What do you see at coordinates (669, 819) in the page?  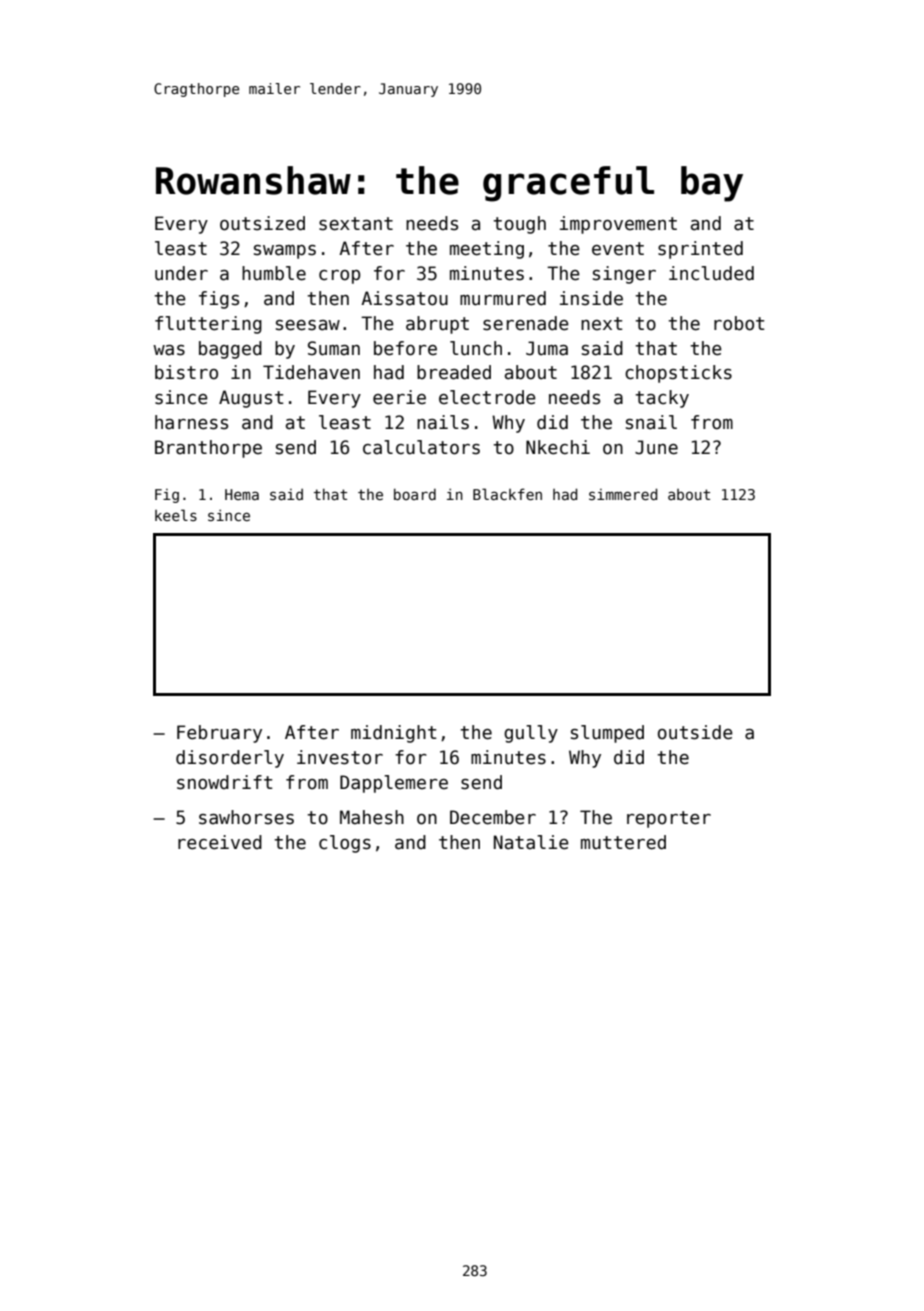 I see `reporter` at bounding box center [669, 819].
